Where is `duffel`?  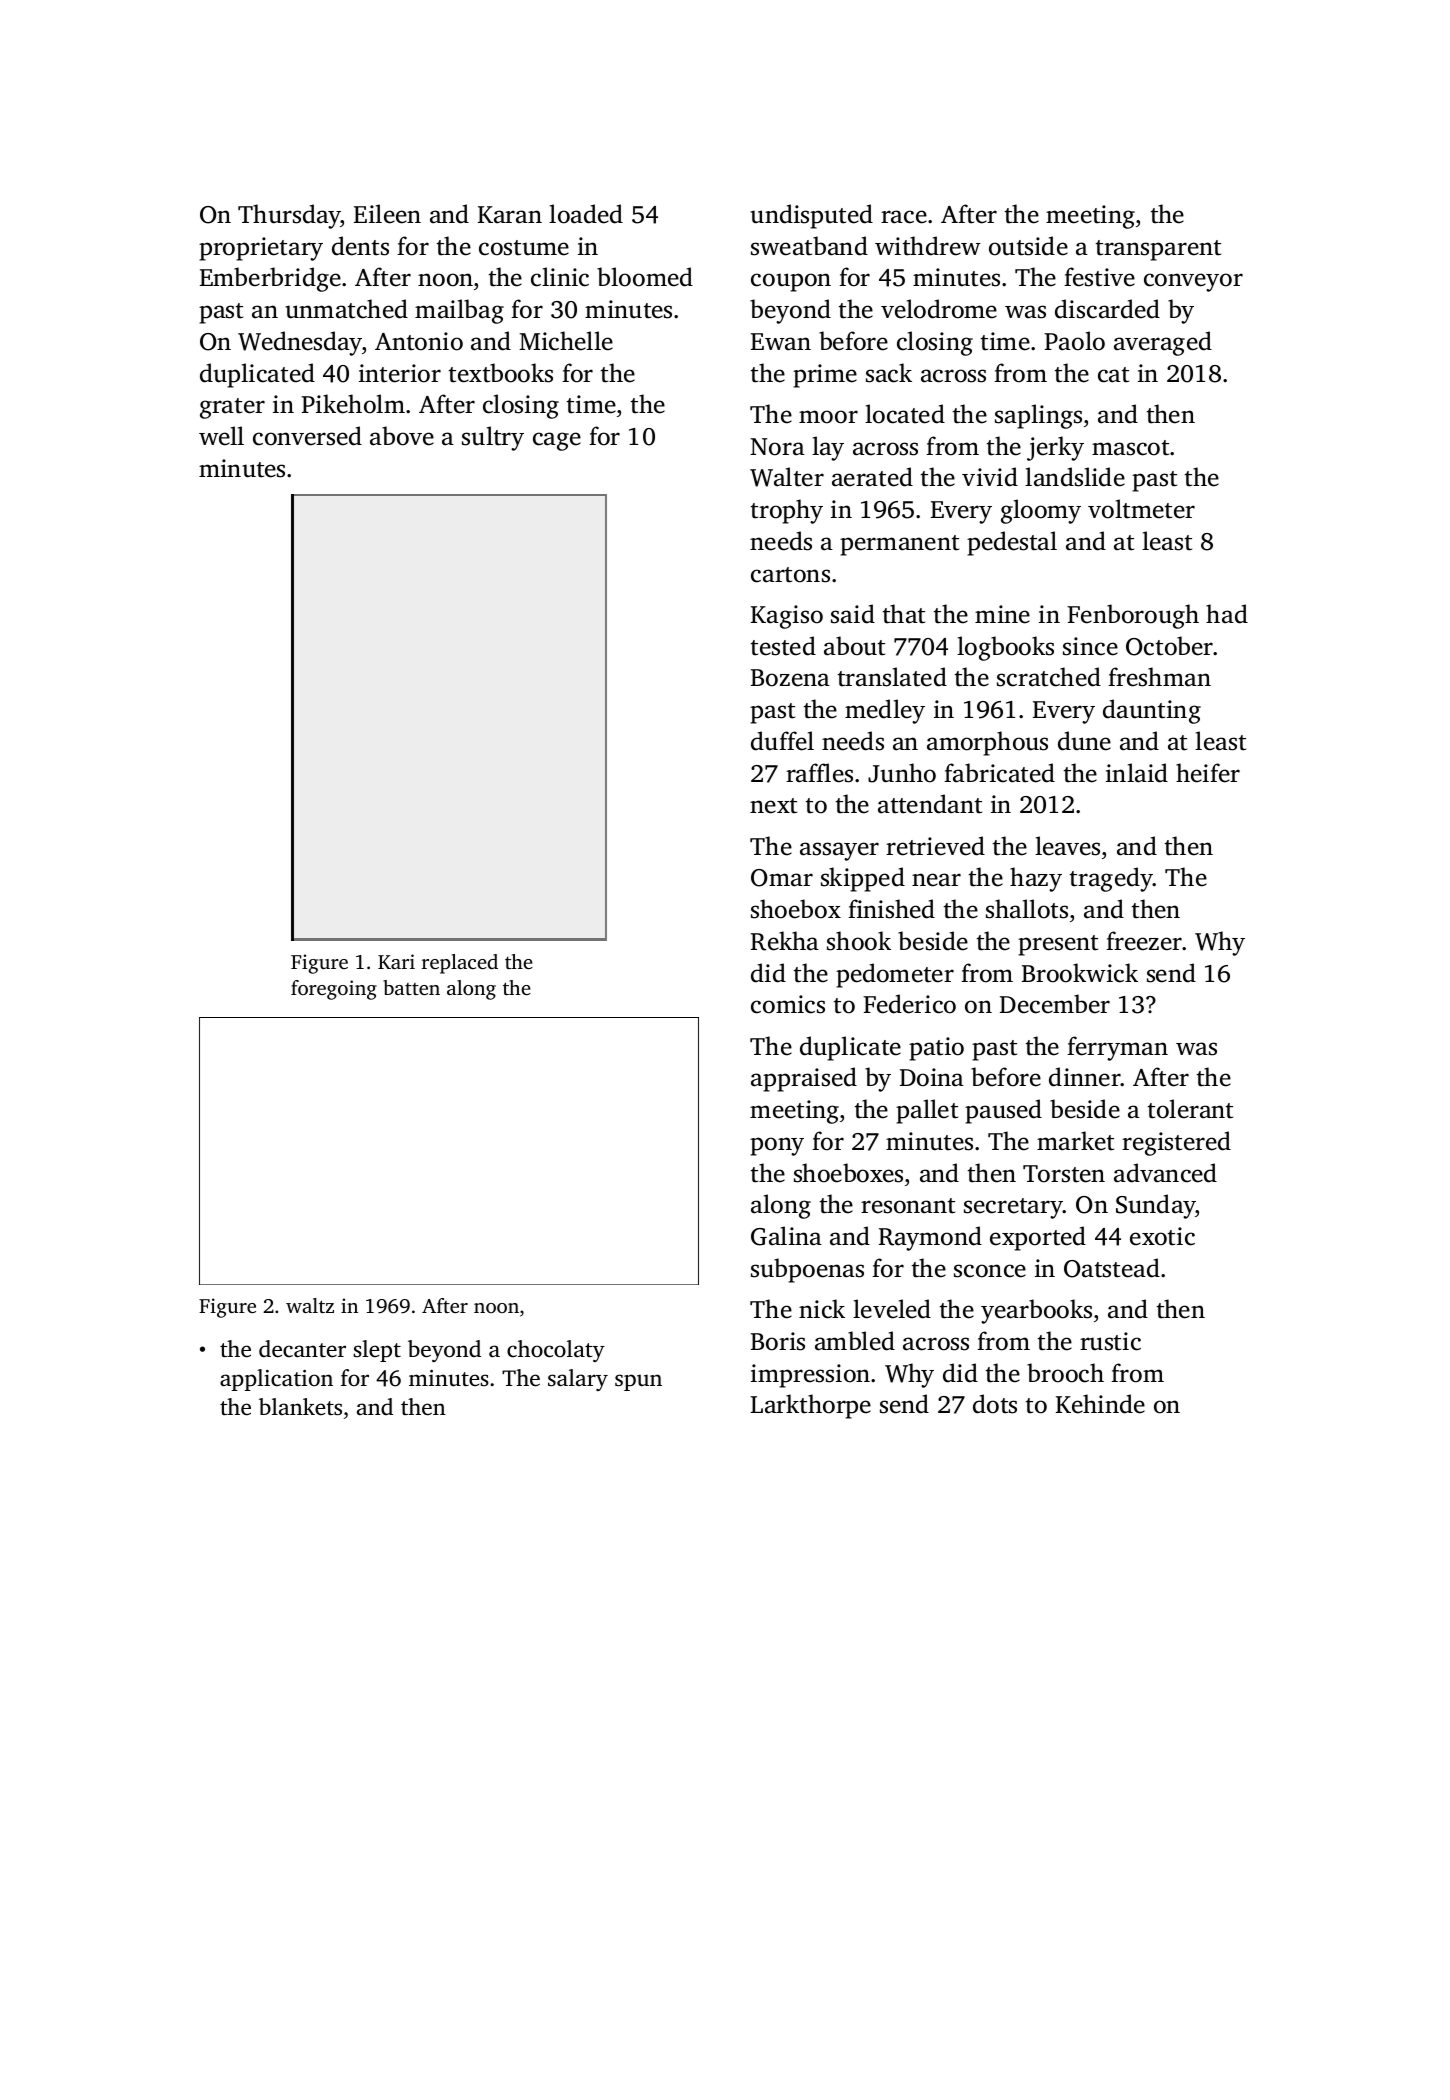 duffel is located at coordinates (782, 741).
